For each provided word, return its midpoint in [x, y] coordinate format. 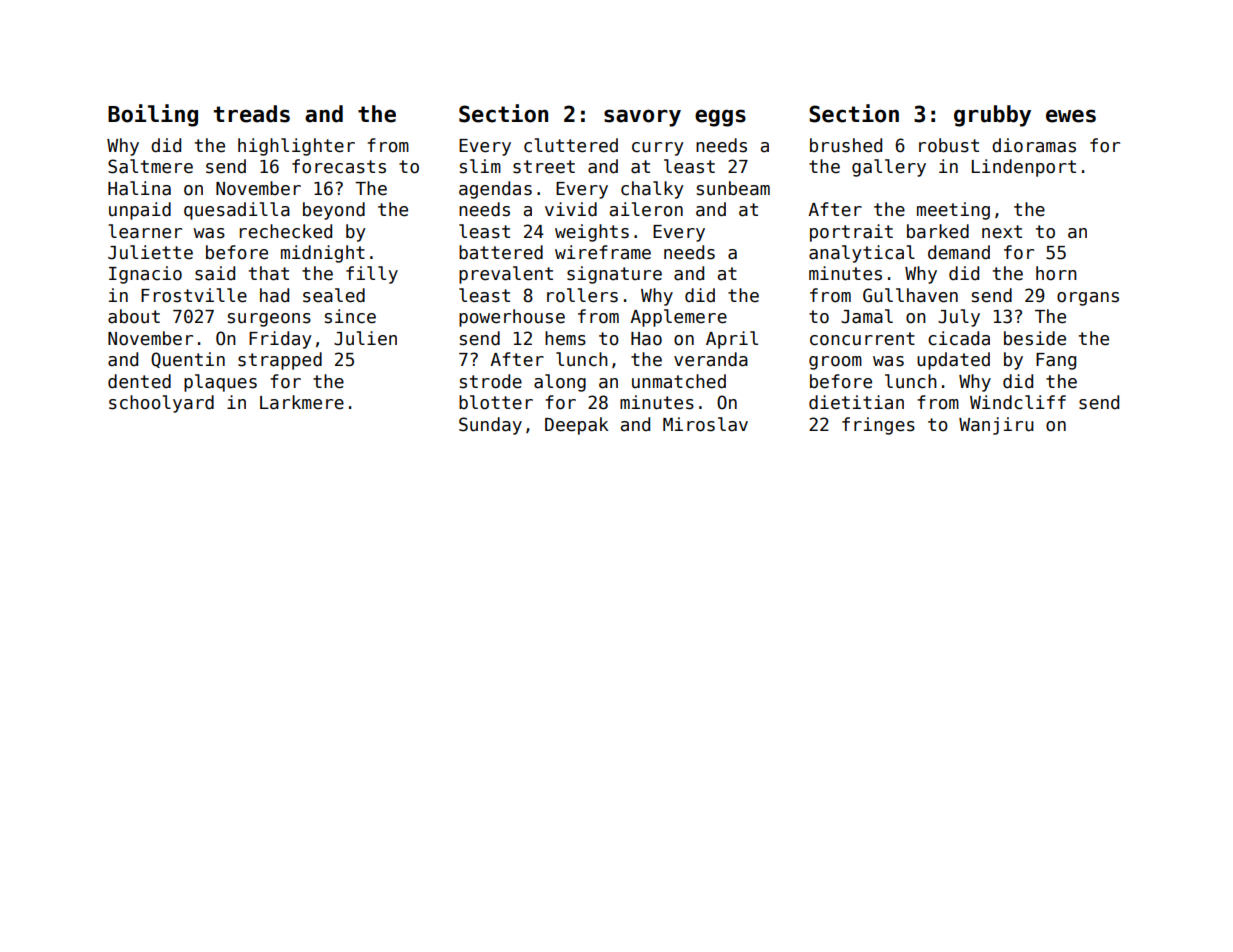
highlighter [296, 147]
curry [658, 149]
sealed [334, 295]
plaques [220, 383]
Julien [365, 338]
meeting [953, 211]
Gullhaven [910, 295]
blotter [496, 402]
